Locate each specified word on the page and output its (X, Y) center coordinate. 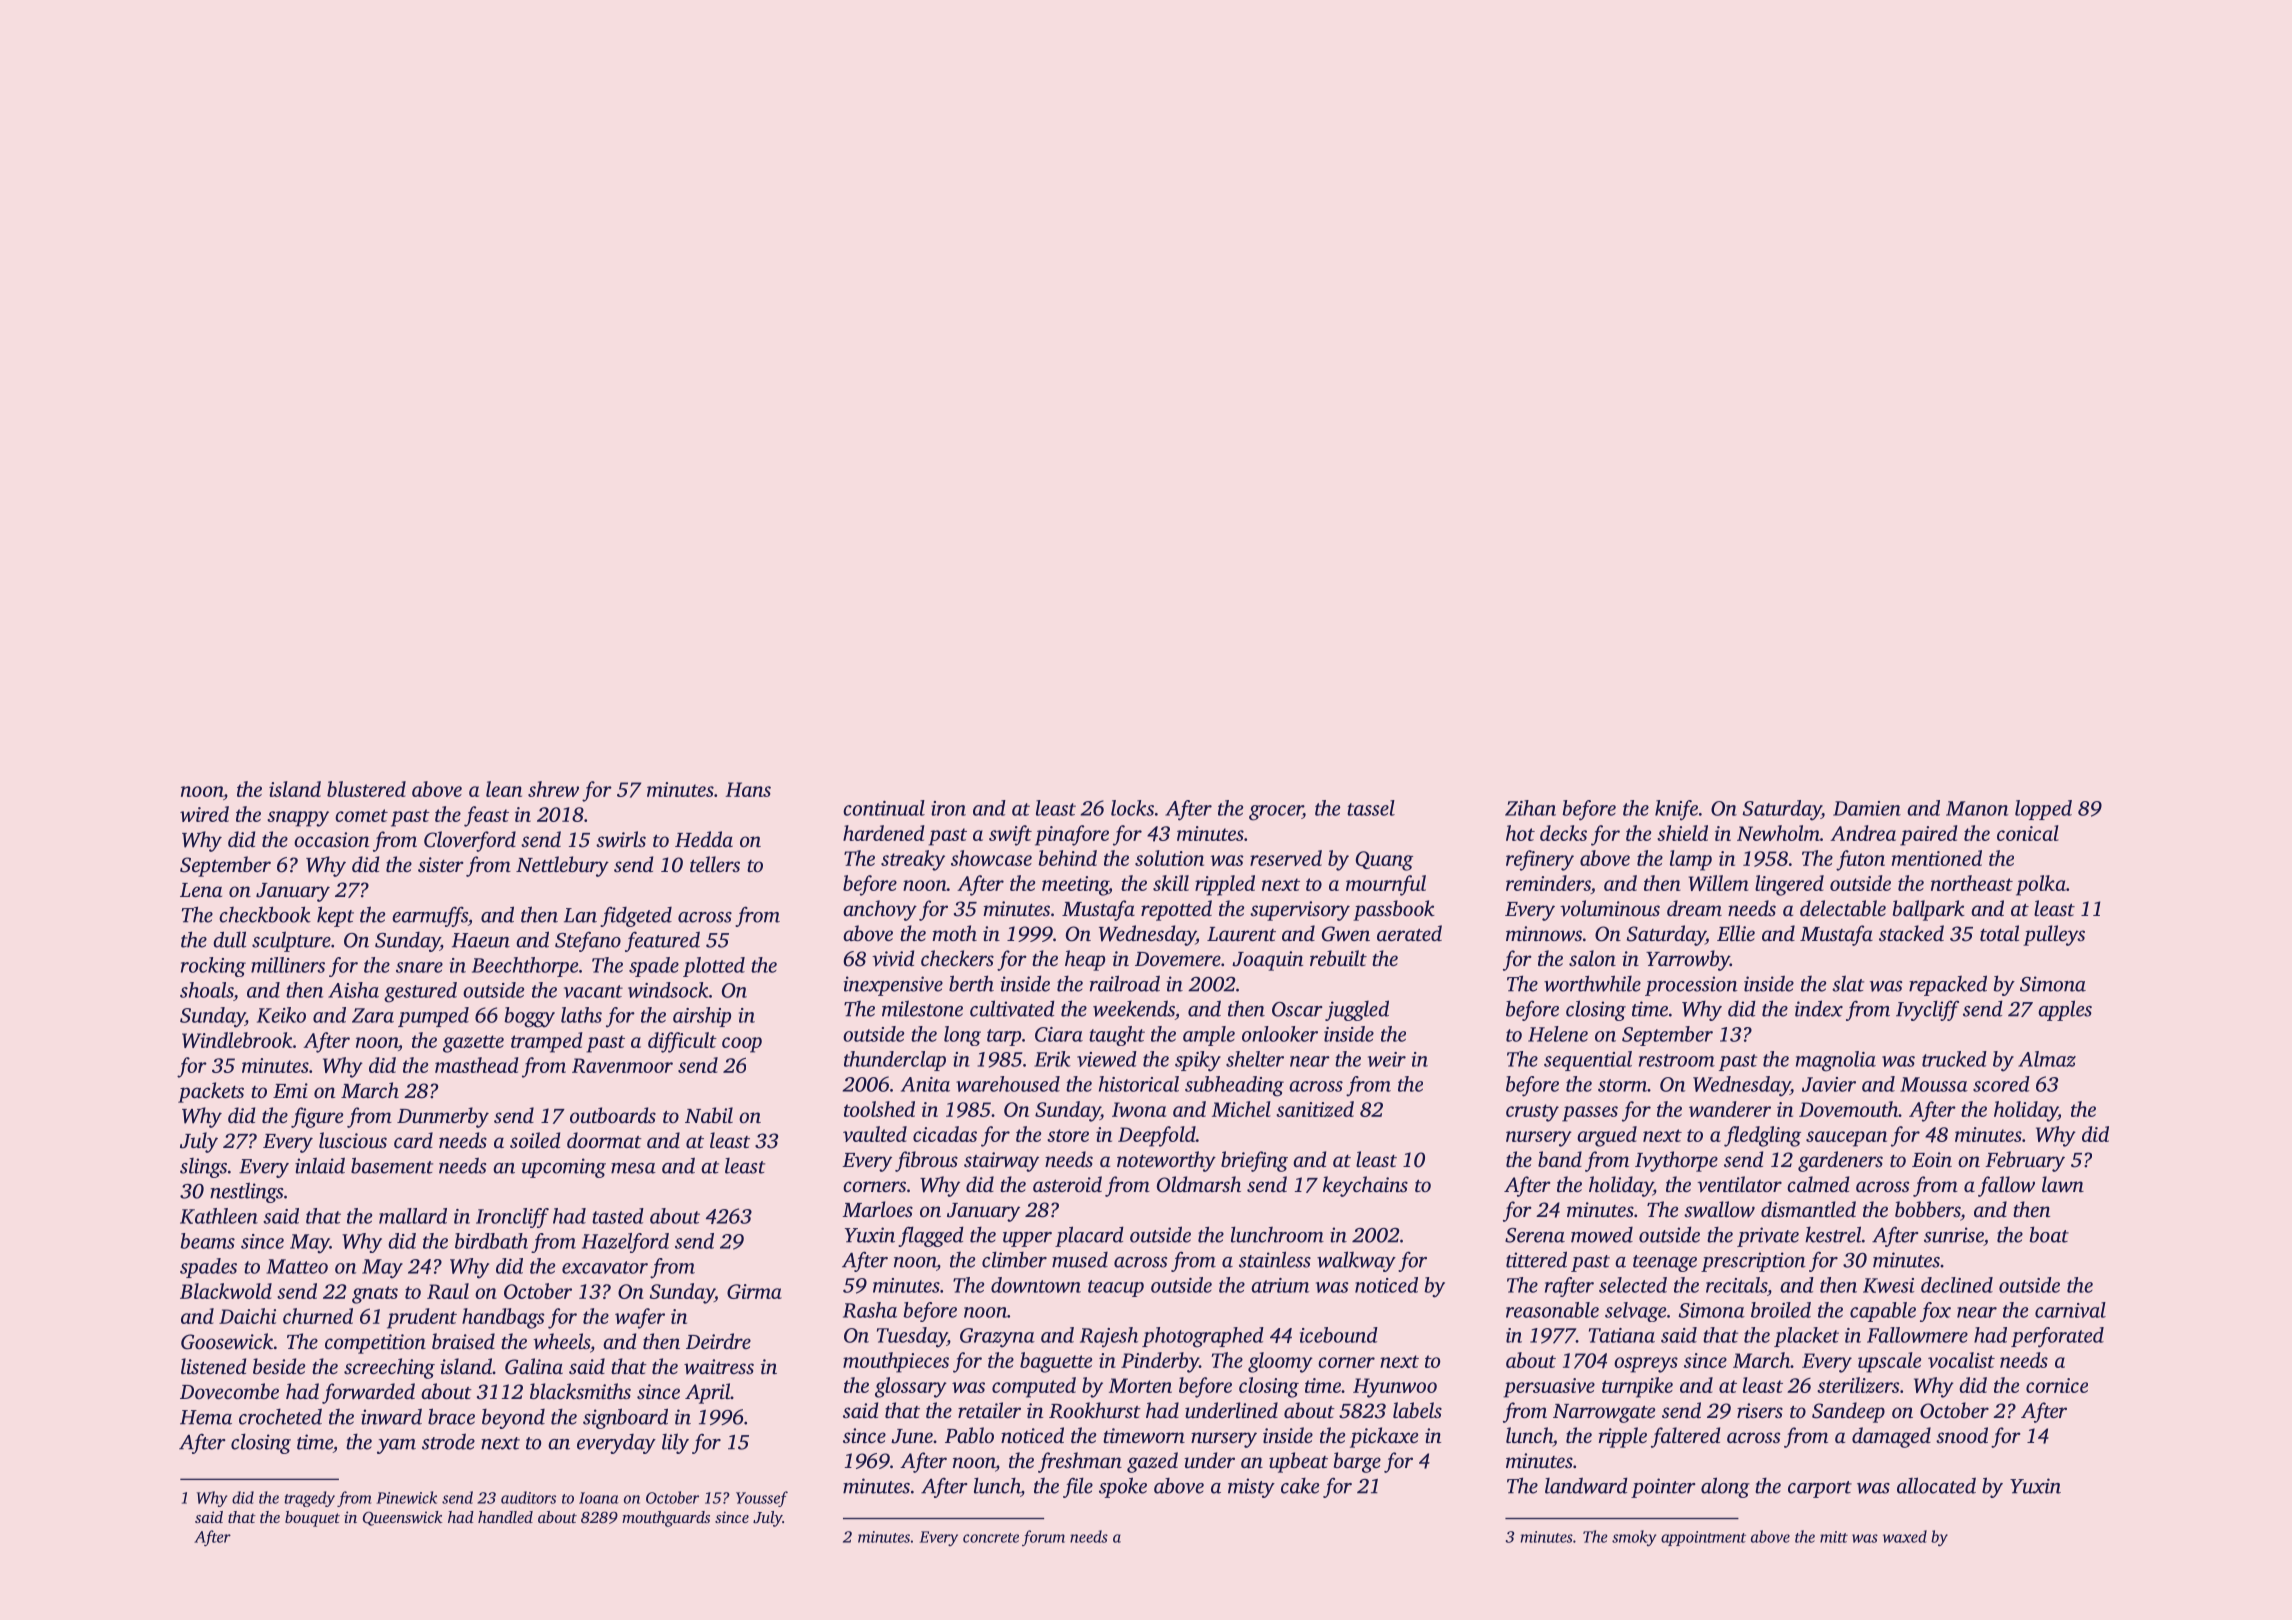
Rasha (870, 1310)
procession (1691, 986)
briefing (1254, 1161)
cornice (2057, 1385)
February (2025, 1161)
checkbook (265, 914)
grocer (1276, 813)
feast (486, 816)
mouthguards (666, 1519)
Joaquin (1267, 961)
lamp (1691, 860)
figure (317, 1117)
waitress (719, 1366)
